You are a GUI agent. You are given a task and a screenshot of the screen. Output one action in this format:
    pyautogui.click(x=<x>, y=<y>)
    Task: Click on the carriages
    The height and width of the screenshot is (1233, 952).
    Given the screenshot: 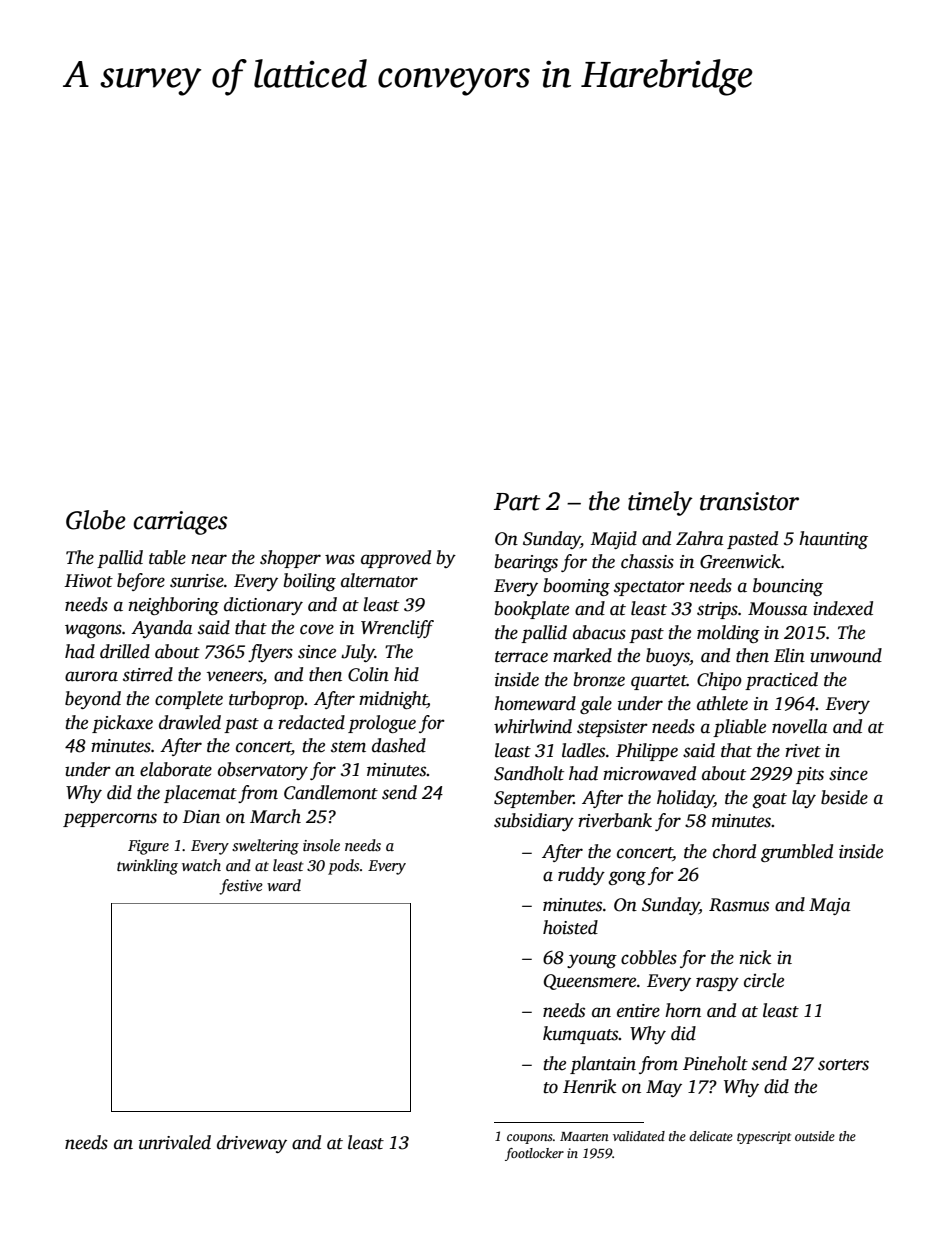 What is the action you would take?
    pyautogui.click(x=180, y=523)
